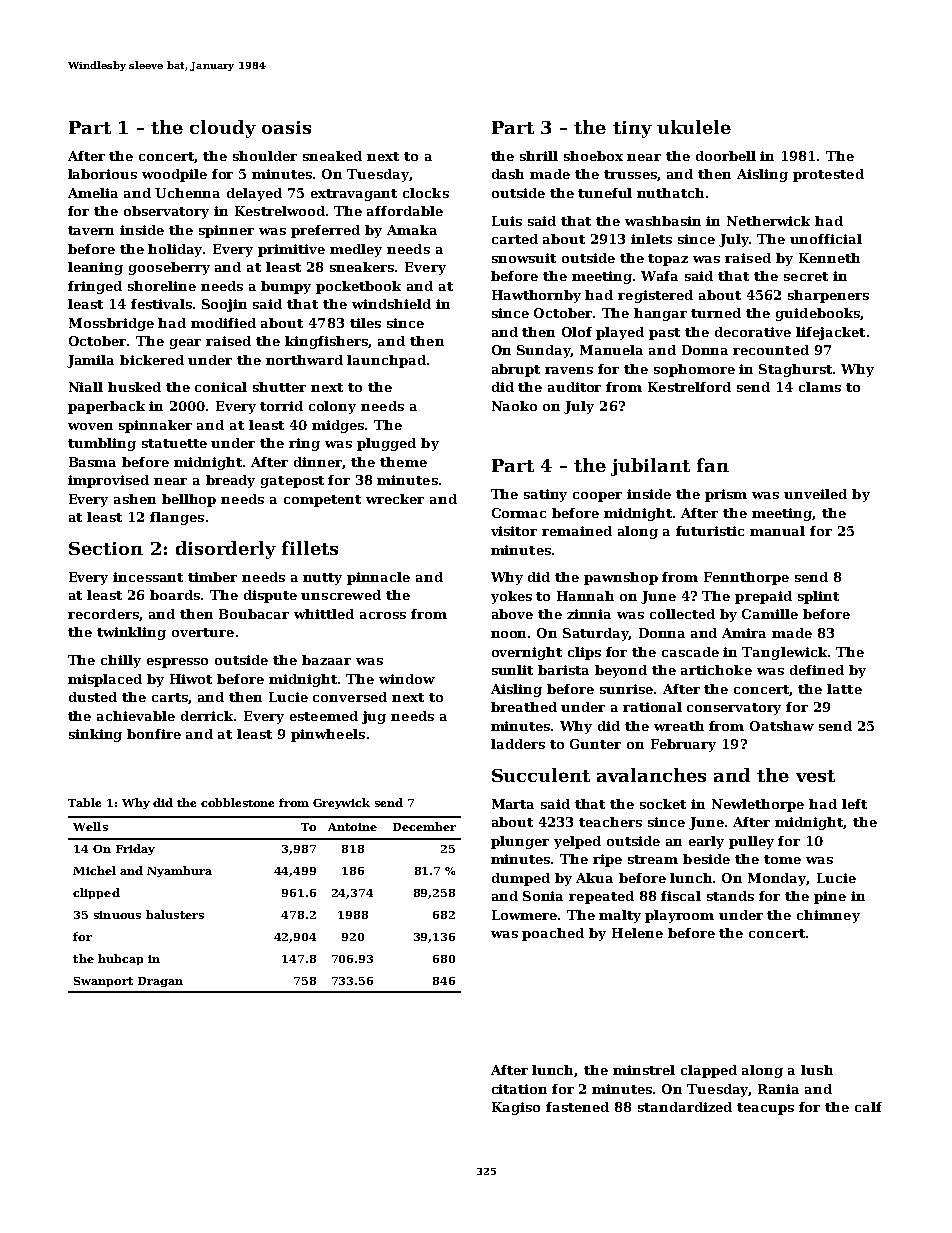 This screenshot has height=1233, width=952. What do you see at coordinates (352, 827) in the screenshot?
I see `Antoine` at bounding box center [352, 827].
